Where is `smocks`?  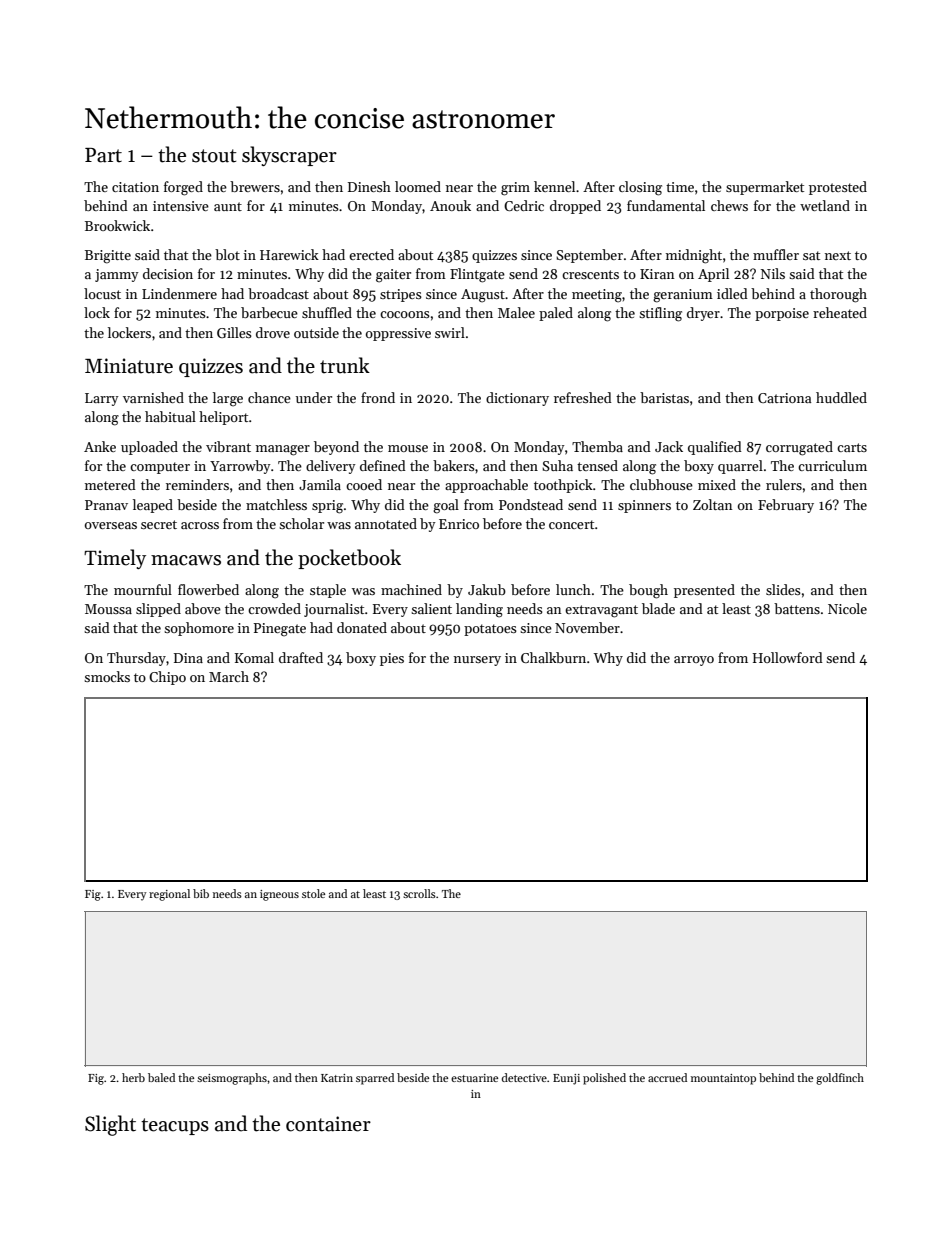 smocks is located at coordinates (107, 676).
